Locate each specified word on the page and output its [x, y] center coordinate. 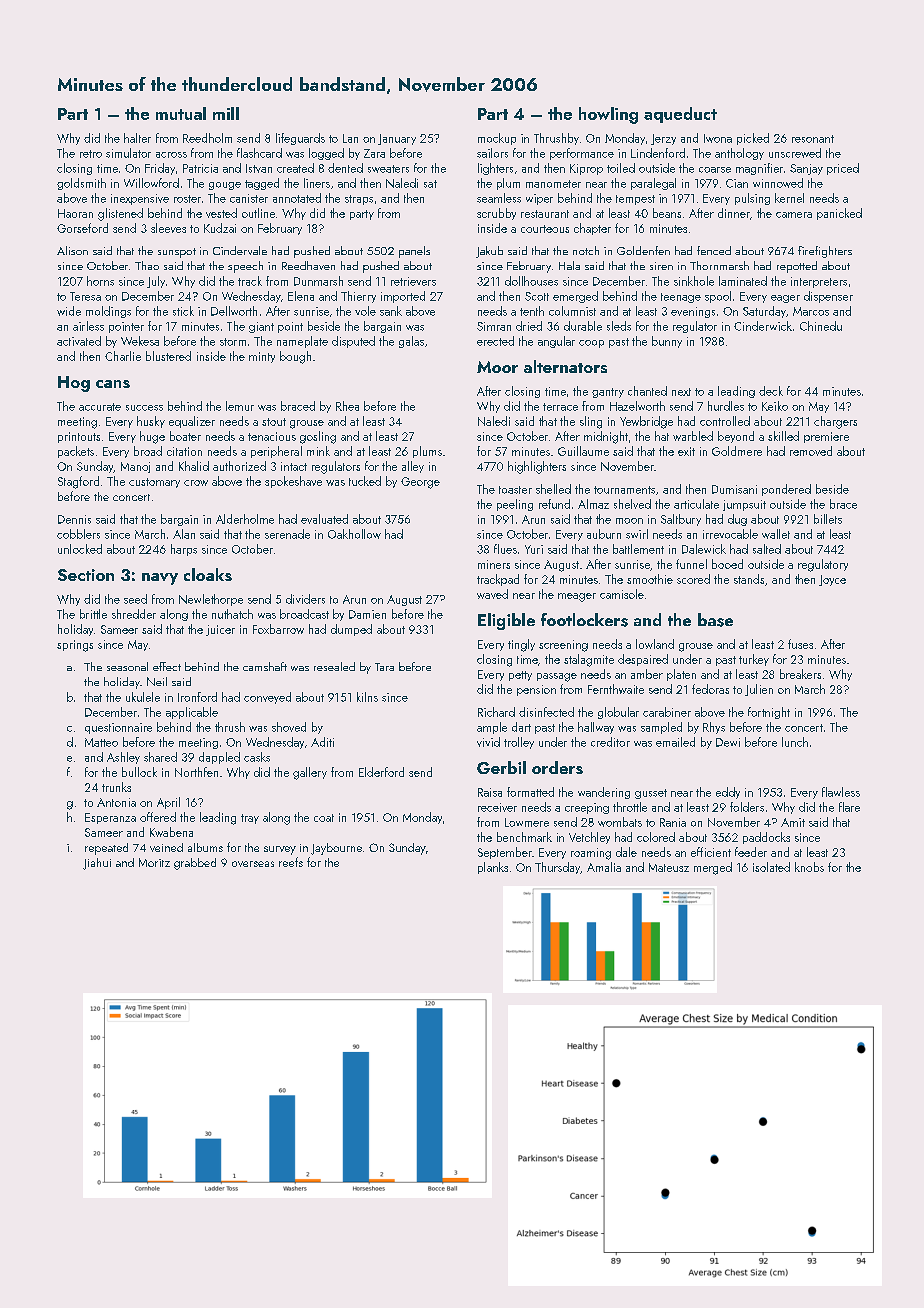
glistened [120, 214]
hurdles [726, 406]
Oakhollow [354, 534]
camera [794, 215]
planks [493, 868]
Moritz [154, 862]
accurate [100, 407]
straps [359, 200]
